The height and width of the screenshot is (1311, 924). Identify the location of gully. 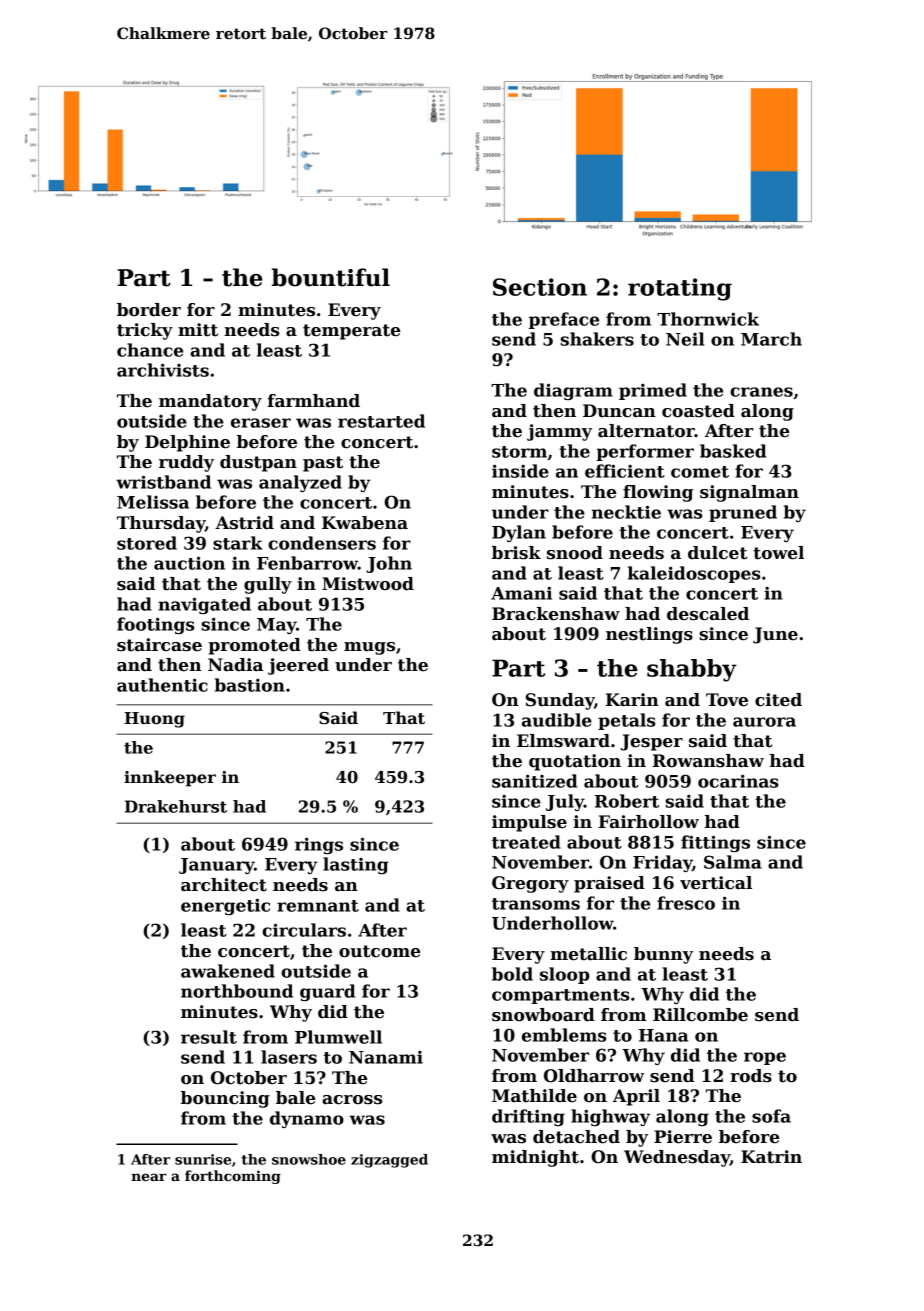
(268, 585).
